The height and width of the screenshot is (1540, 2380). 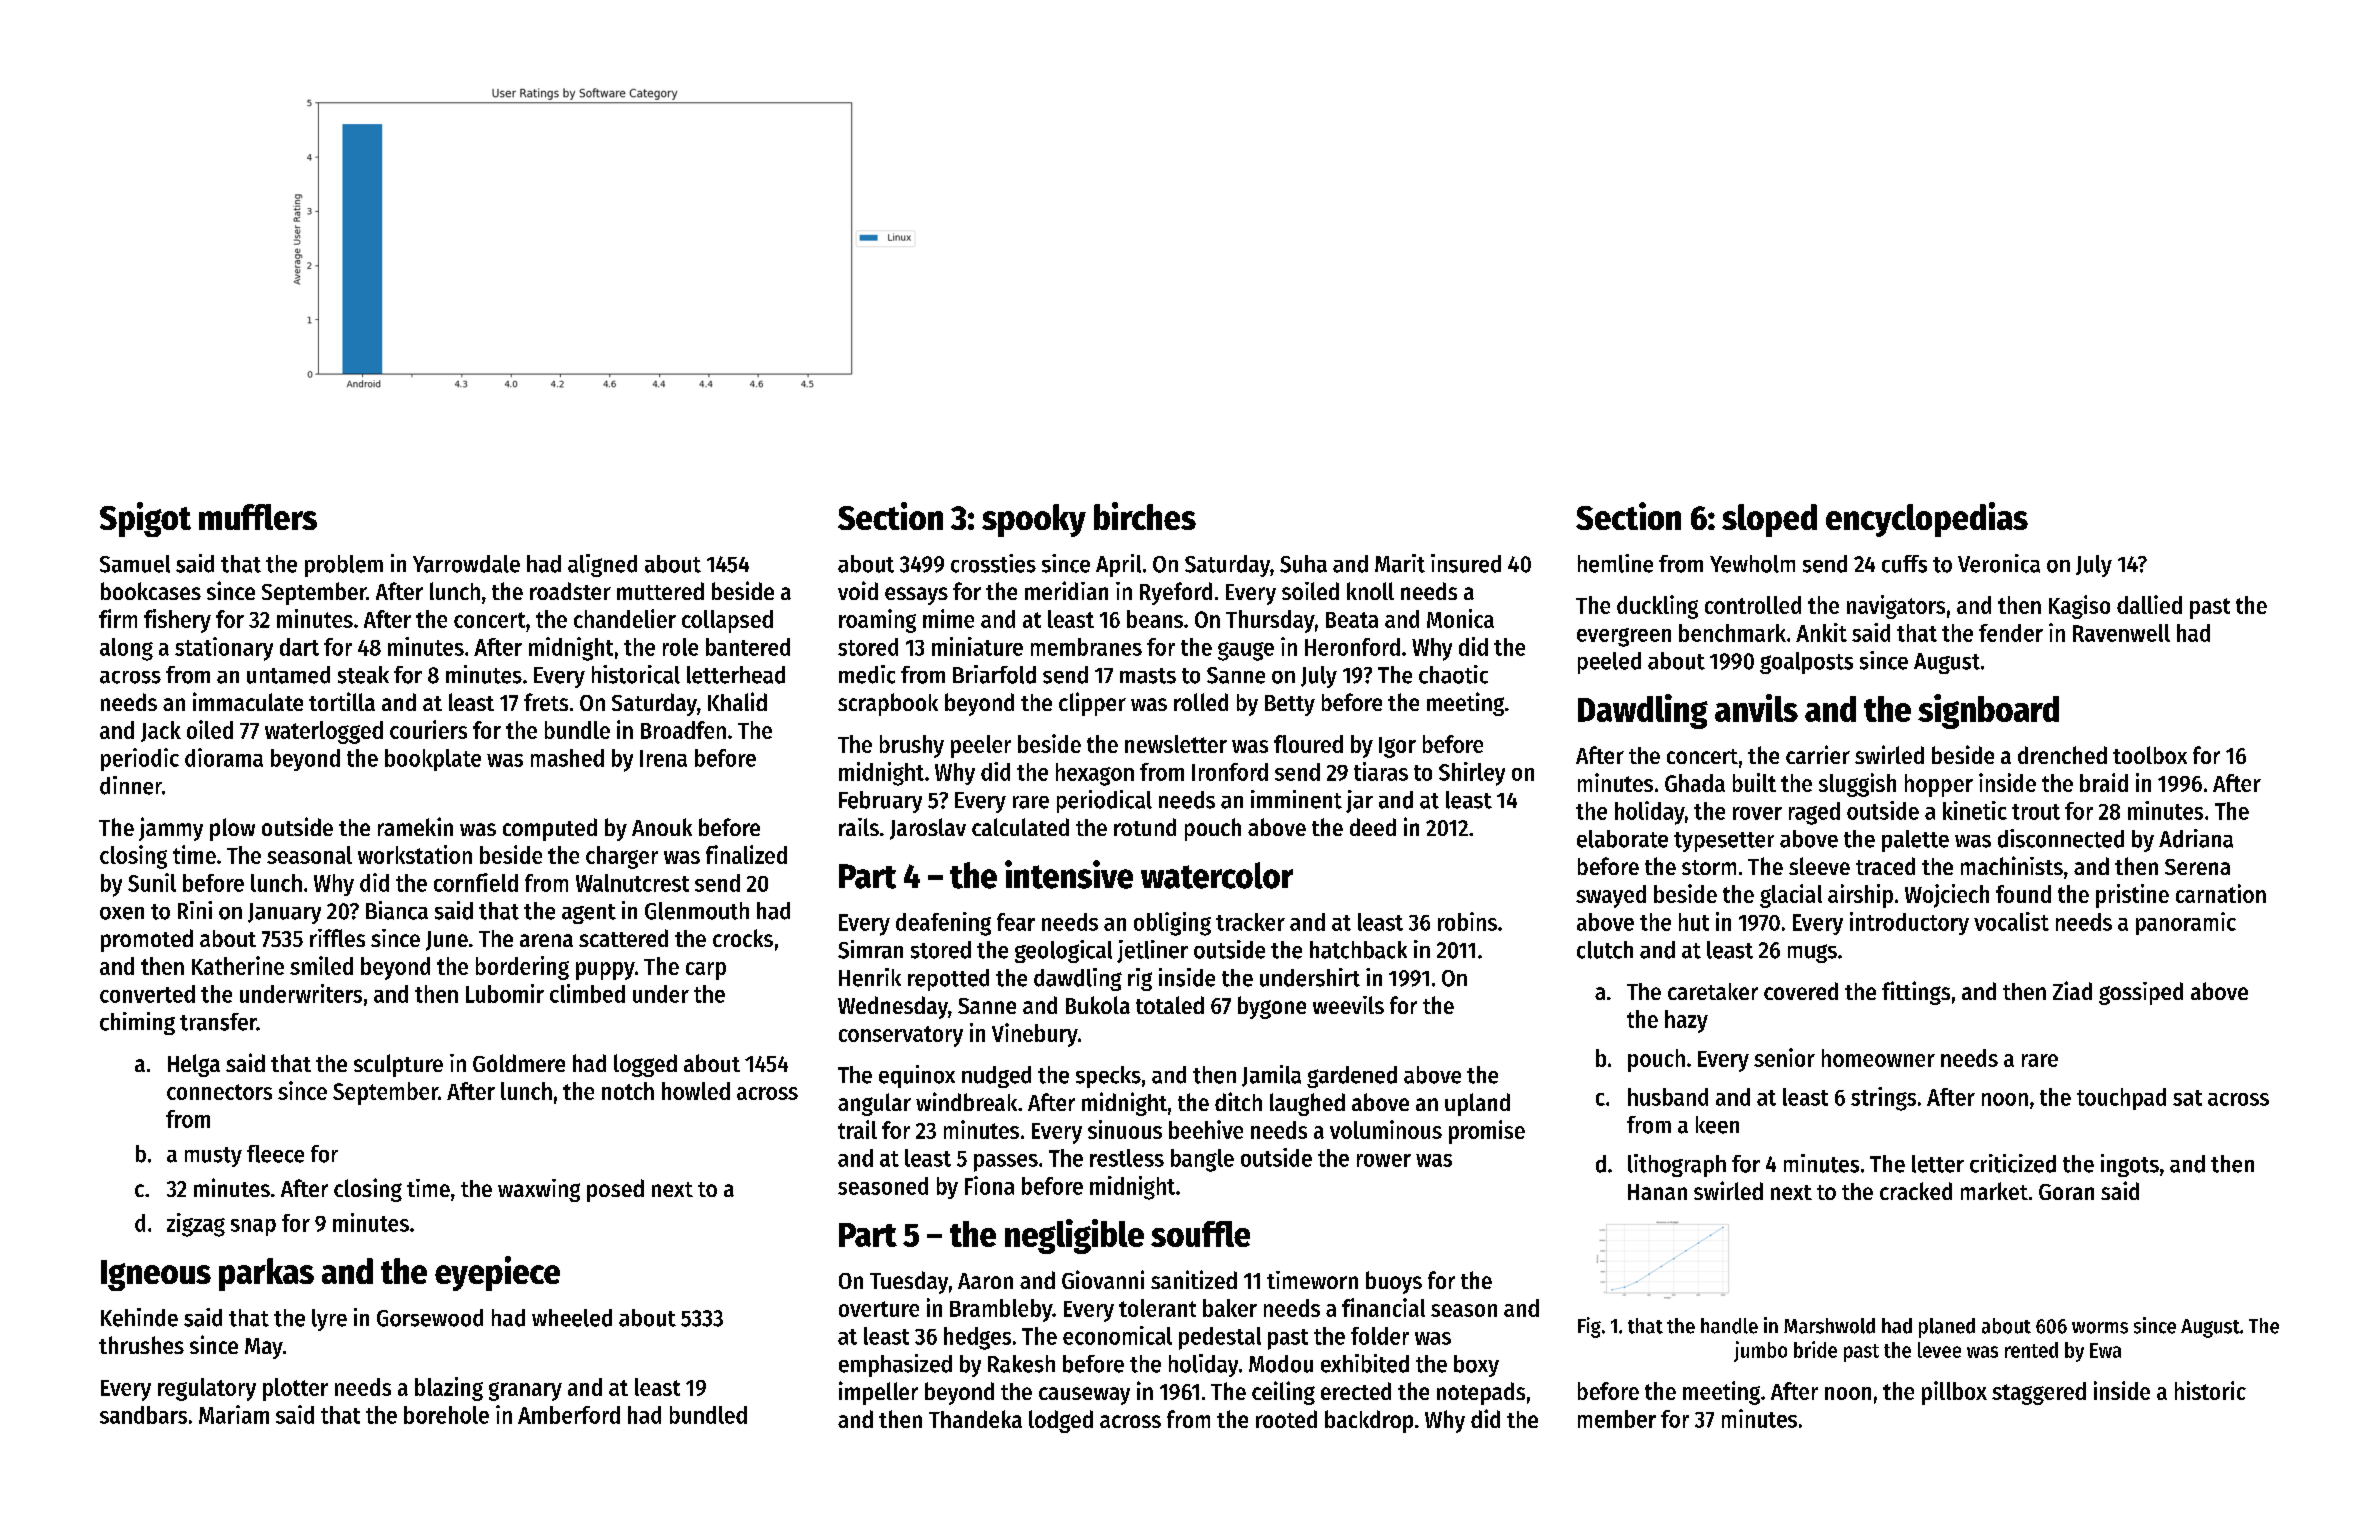 What do you see at coordinates (1217, 875) in the screenshot?
I see `watercolor` at bounding box center [1217, 875].
